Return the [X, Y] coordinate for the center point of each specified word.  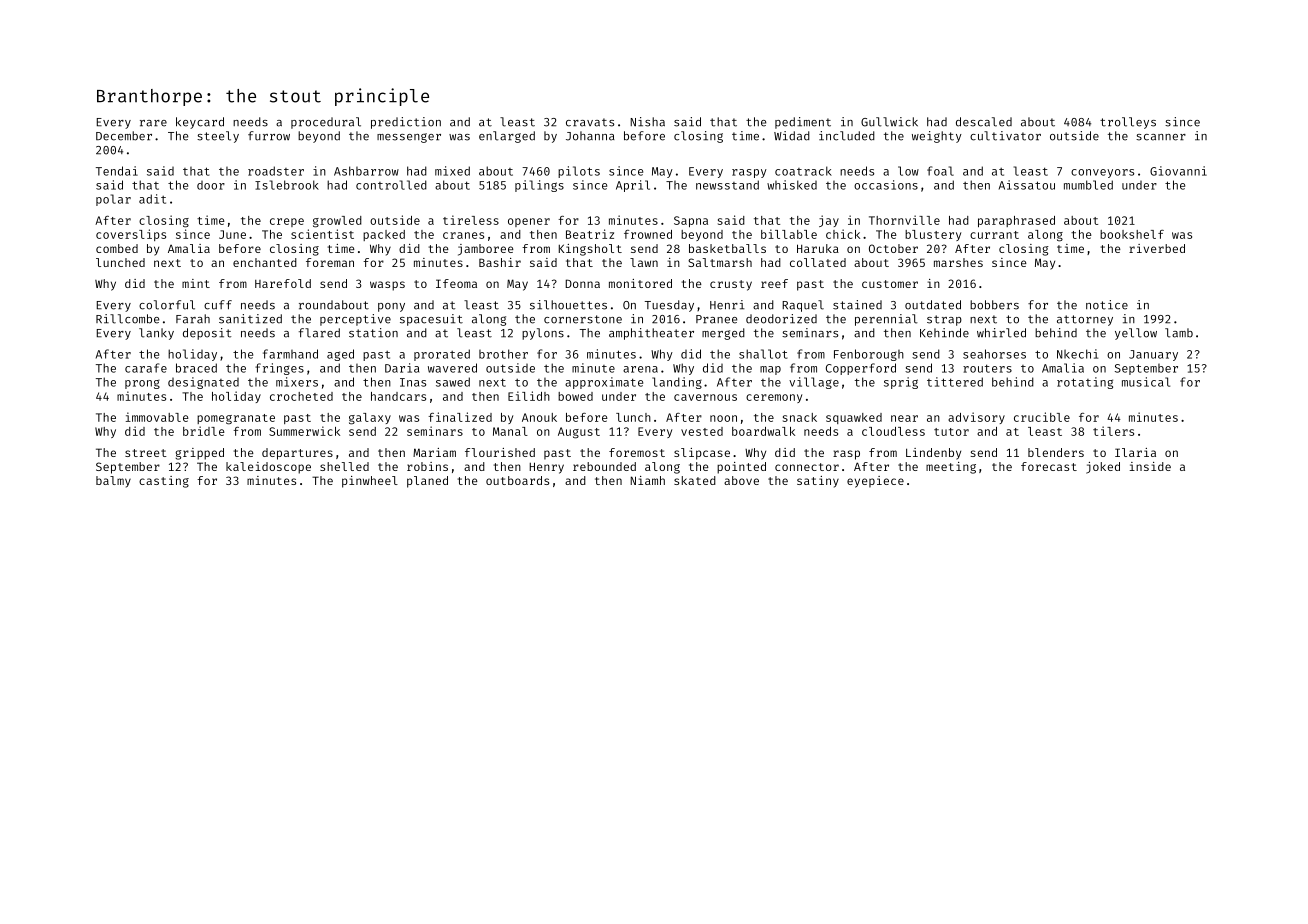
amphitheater [651, 334]
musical [1146, 382]
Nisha [647, 122]
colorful [167, 305]
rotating [1085, 383]
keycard [200, 123]
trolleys [1128, 123]
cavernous [705, 397]
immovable [157, 417]
